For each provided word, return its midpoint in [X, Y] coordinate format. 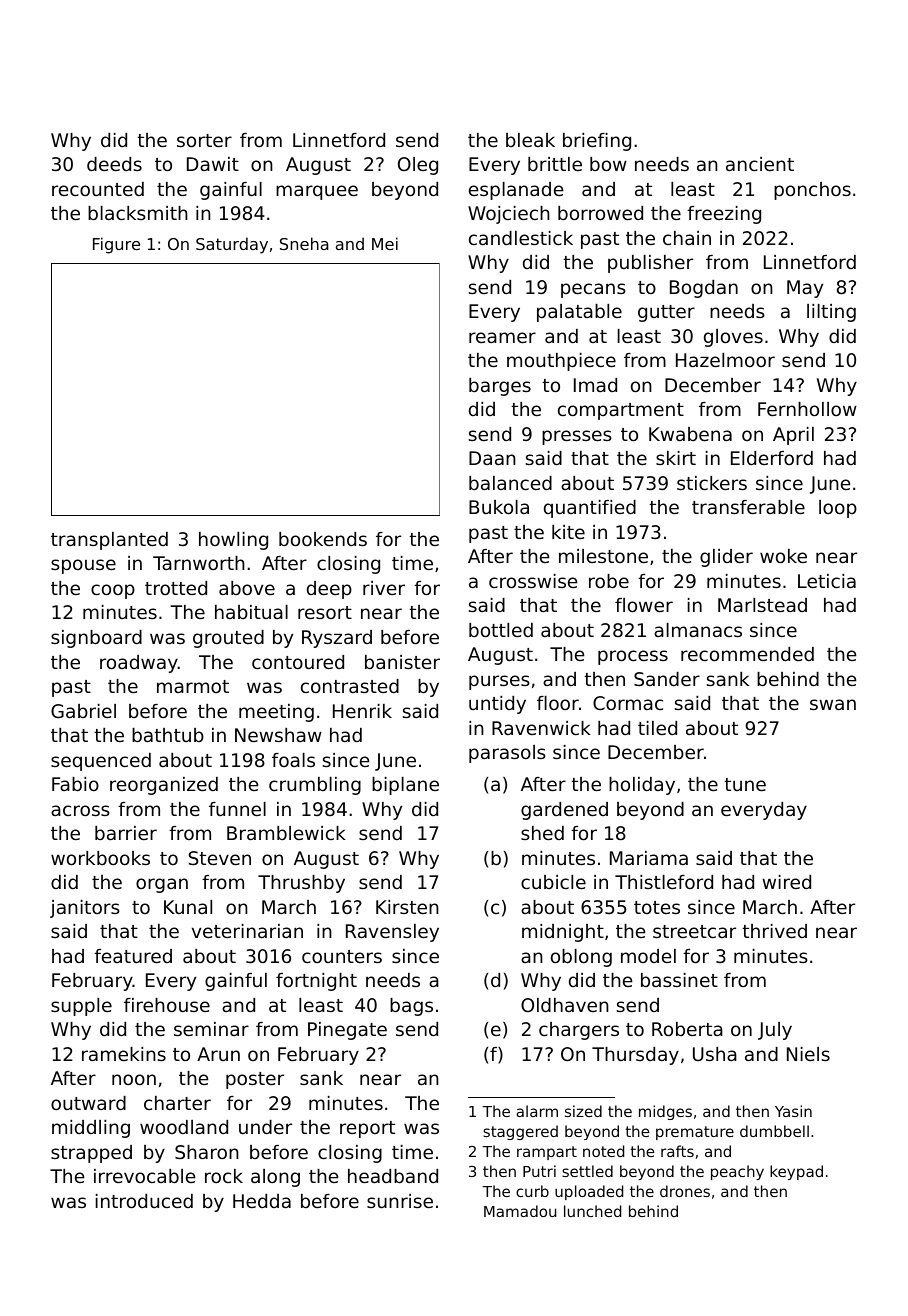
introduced [144, 1201]
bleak [530, 140]
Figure [116, 245]
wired [786, 882]
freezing [724, 215]
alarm [537, 1111]
